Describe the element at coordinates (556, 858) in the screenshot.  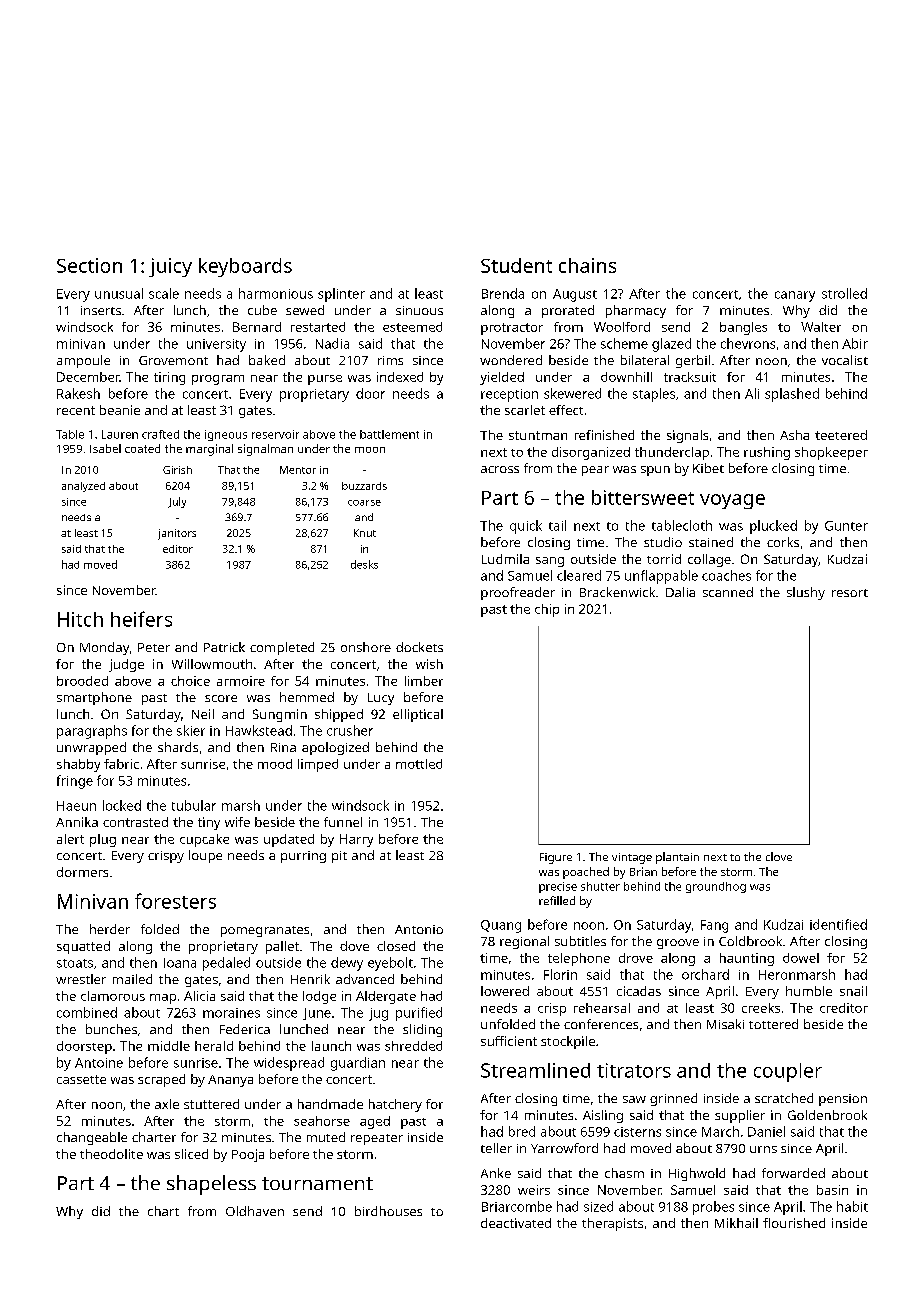
I see `Figure` at that location.
